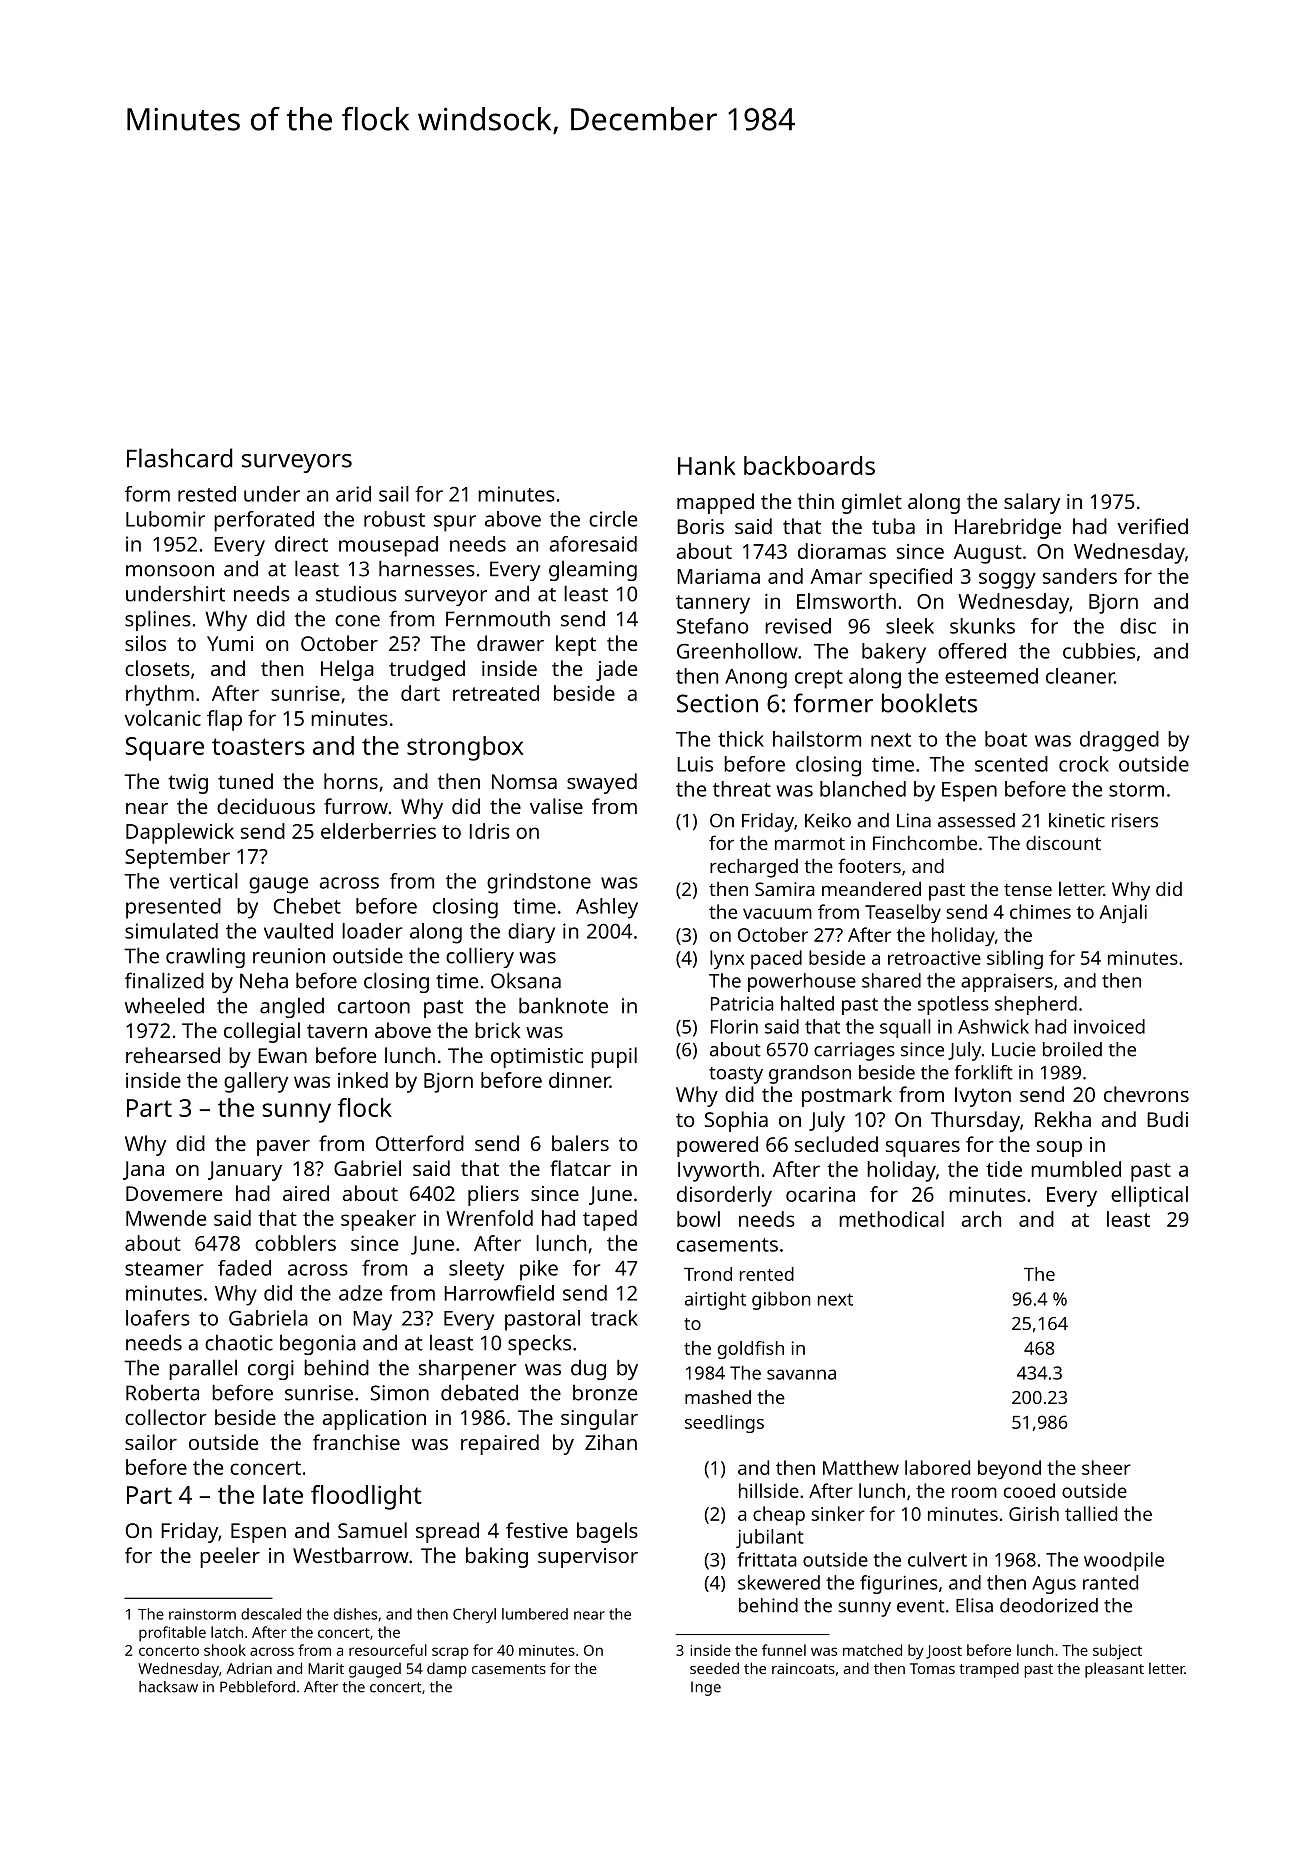 This screenshot has height=1858, width=1314. Describe the element at coordinates (816, 501) in the screenshot. I see `thin` at that location.
